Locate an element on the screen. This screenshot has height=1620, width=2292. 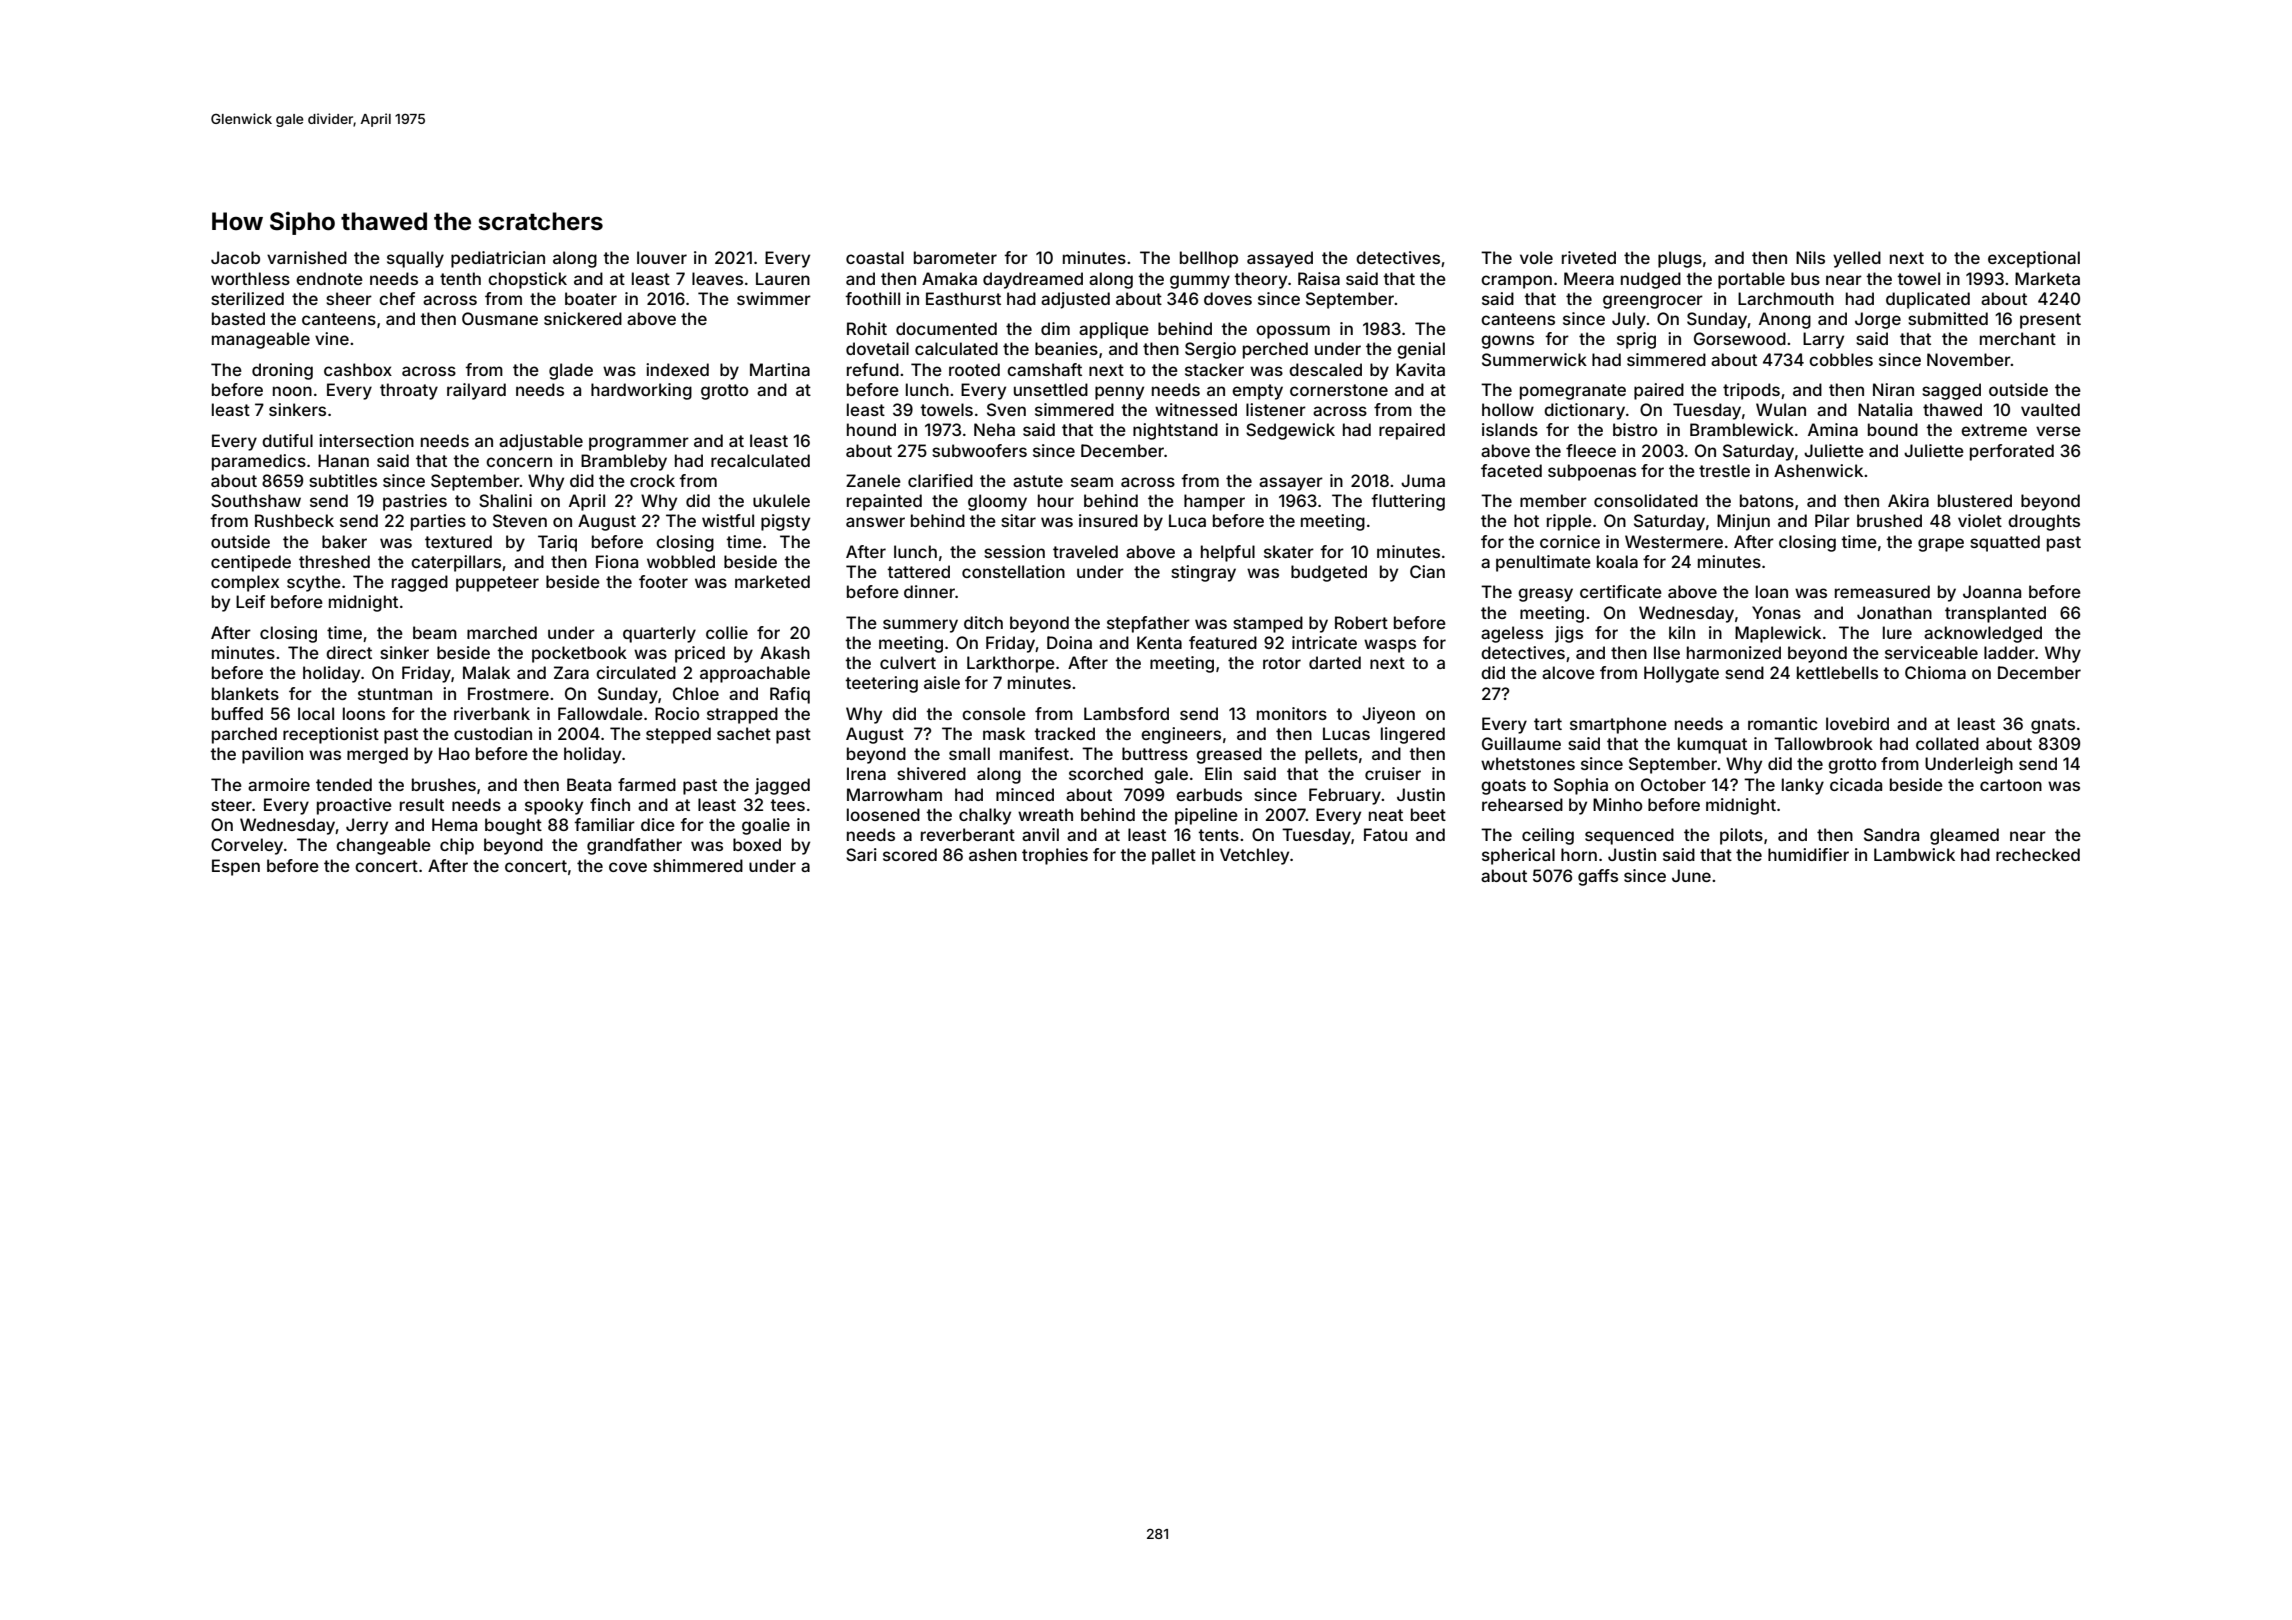
trophies is located at coordinates (1055, 856).
